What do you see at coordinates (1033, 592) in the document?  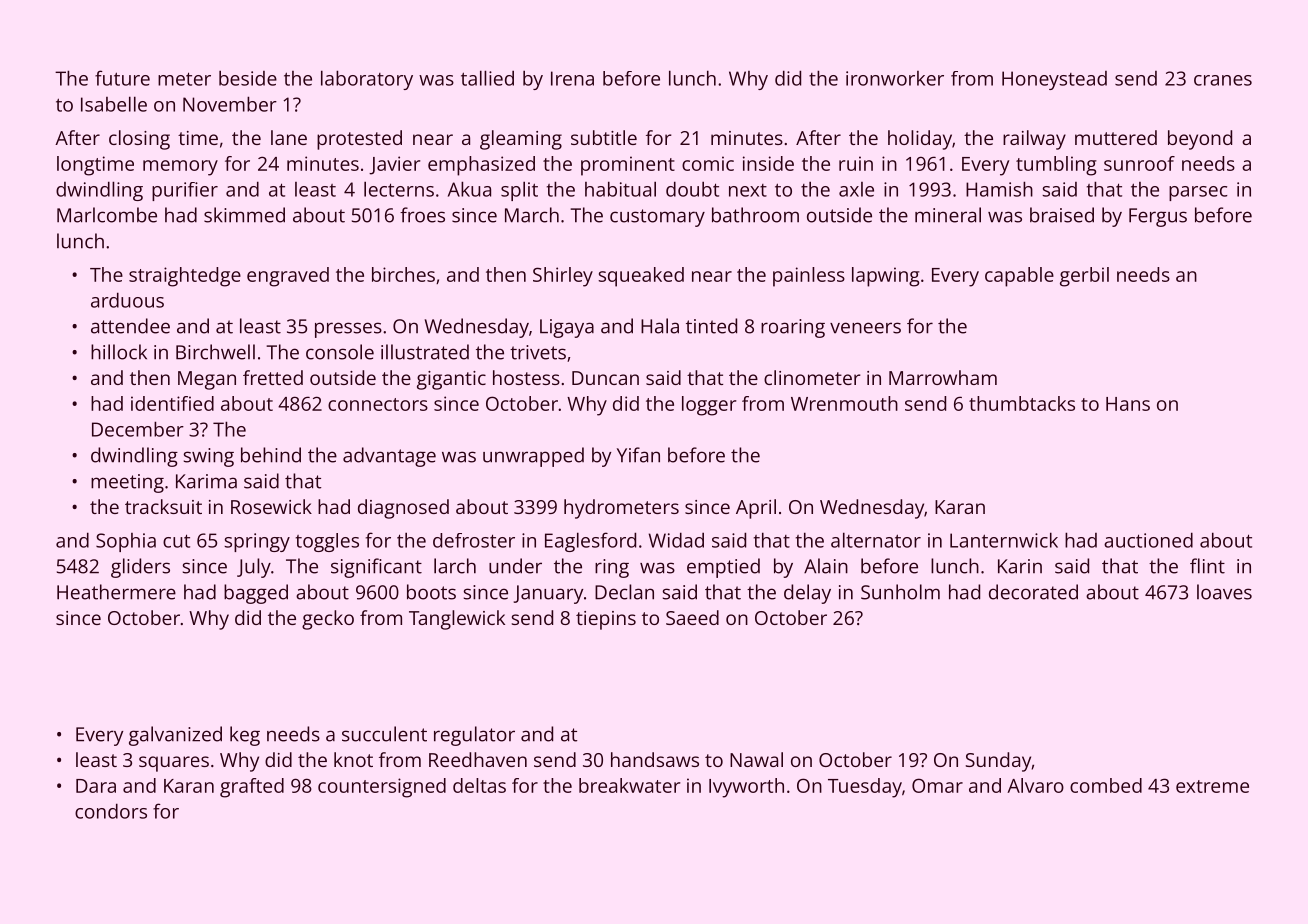 I see `decorated` at bounding box center [1033, 592].
